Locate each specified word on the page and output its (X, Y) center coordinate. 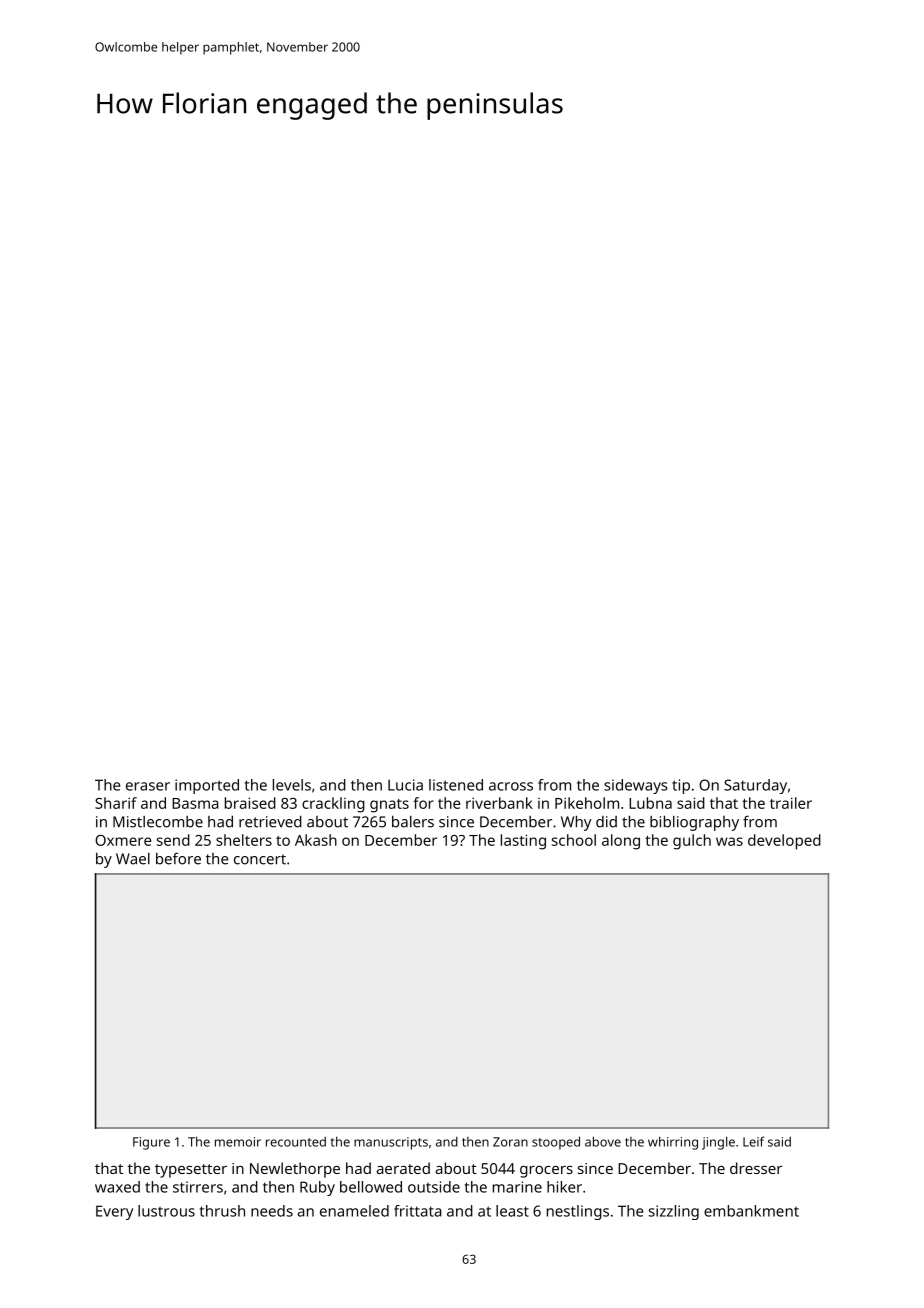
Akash (316, 840)
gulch (692, 842)
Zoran (510, 1142)
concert (260, 859)
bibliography (694, 823)
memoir (238, 1142)
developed (784, 842)
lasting (523, 842)
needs (272, 1211)
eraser (148, 786)
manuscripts (391, 1143)
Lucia (405, 785)
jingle (718, 1143)
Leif (753, 1141)
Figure (151, 1143)
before (178, 858)
